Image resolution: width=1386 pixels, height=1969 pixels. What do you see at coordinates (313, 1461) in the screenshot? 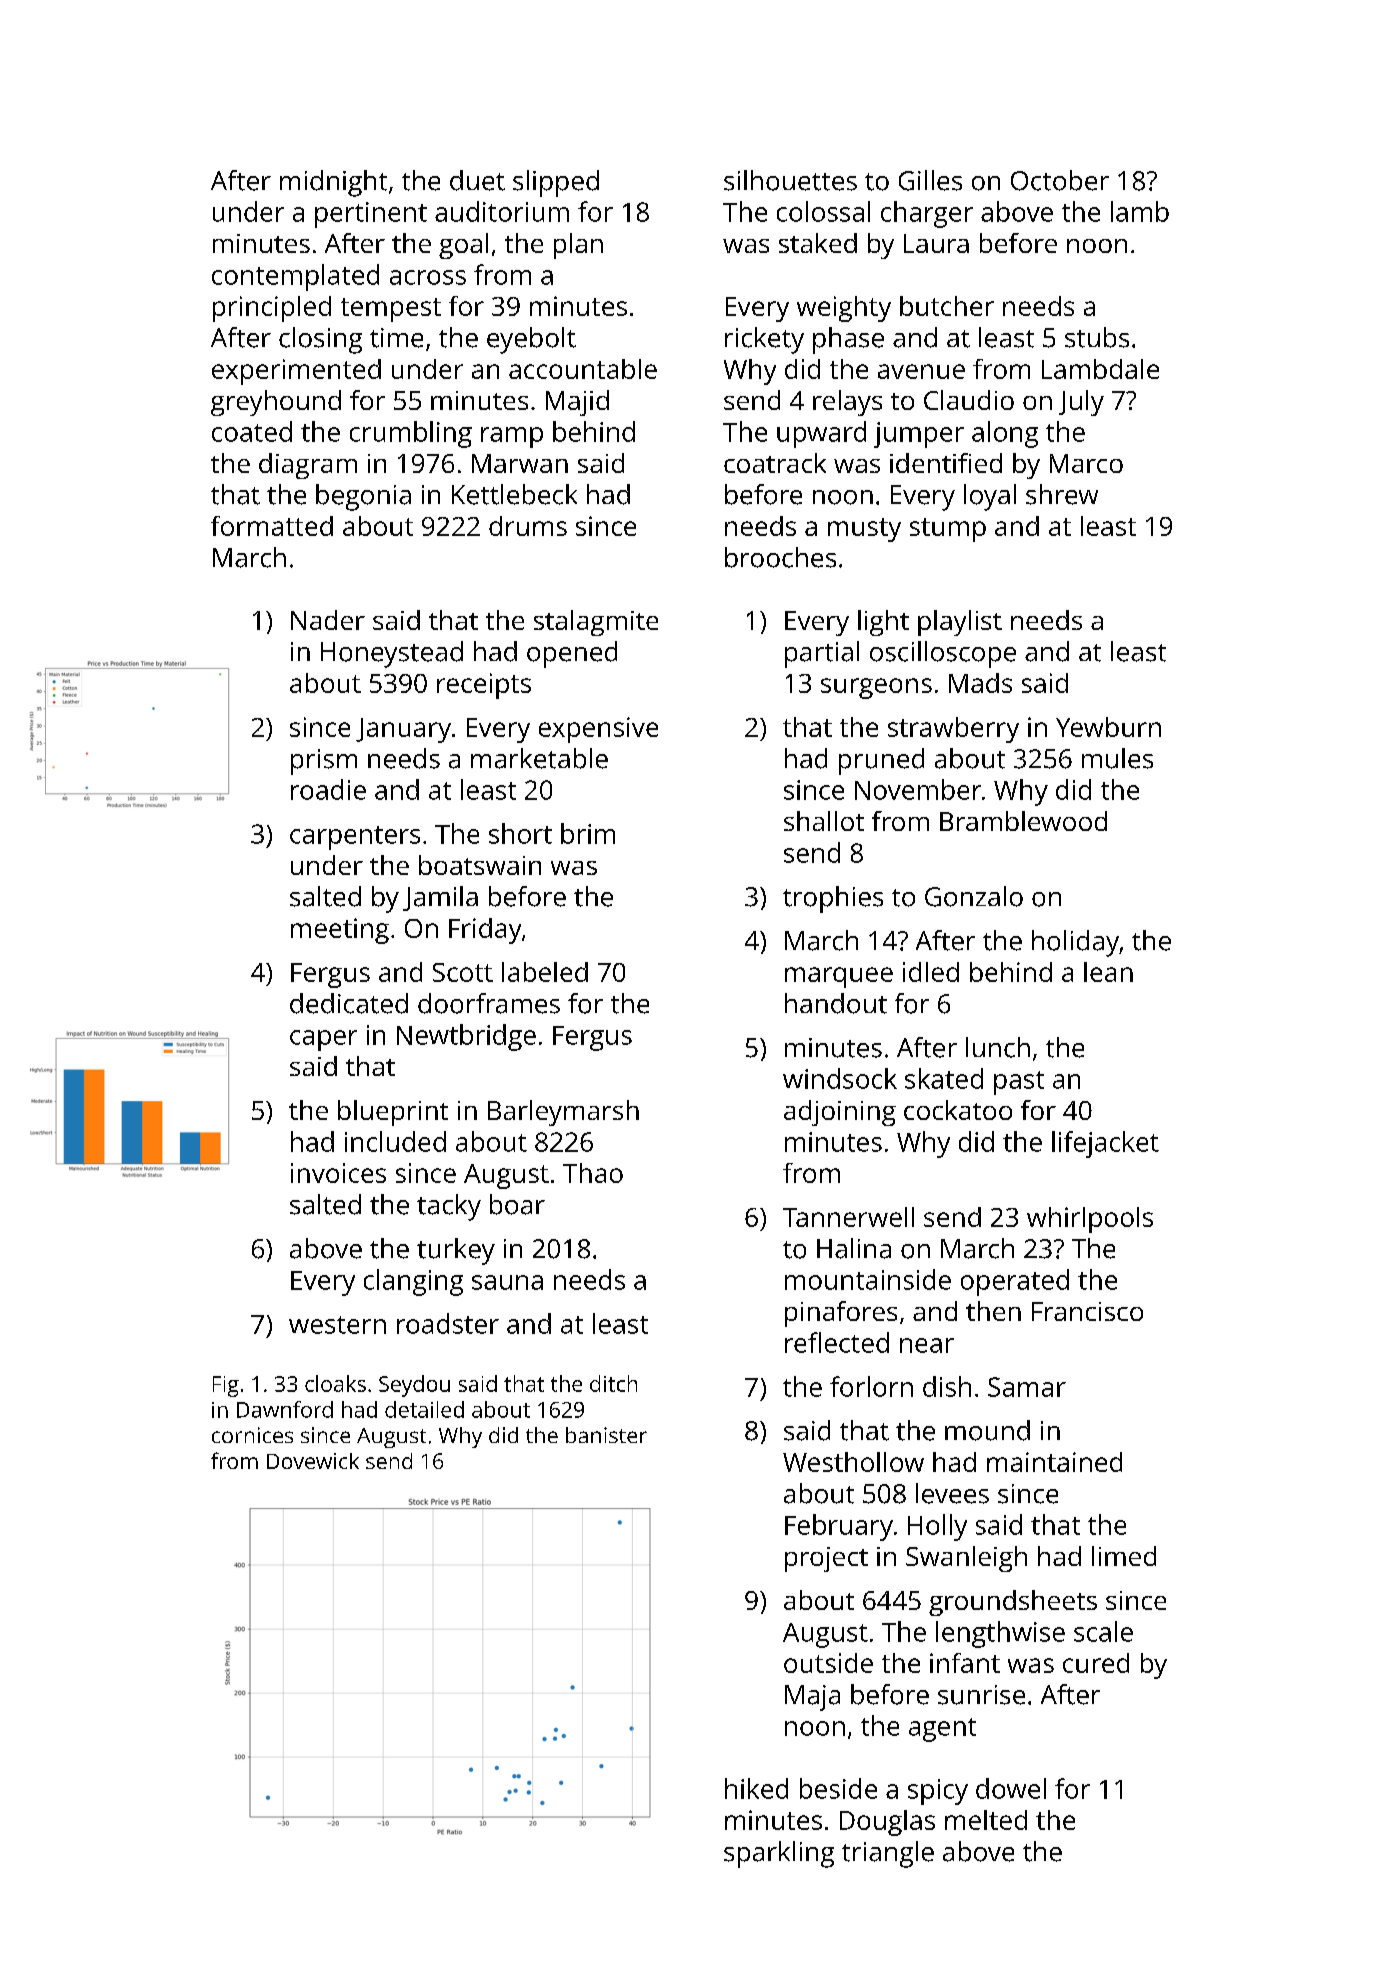
I see `Dovewick` at bounding box center [313, 1461].
